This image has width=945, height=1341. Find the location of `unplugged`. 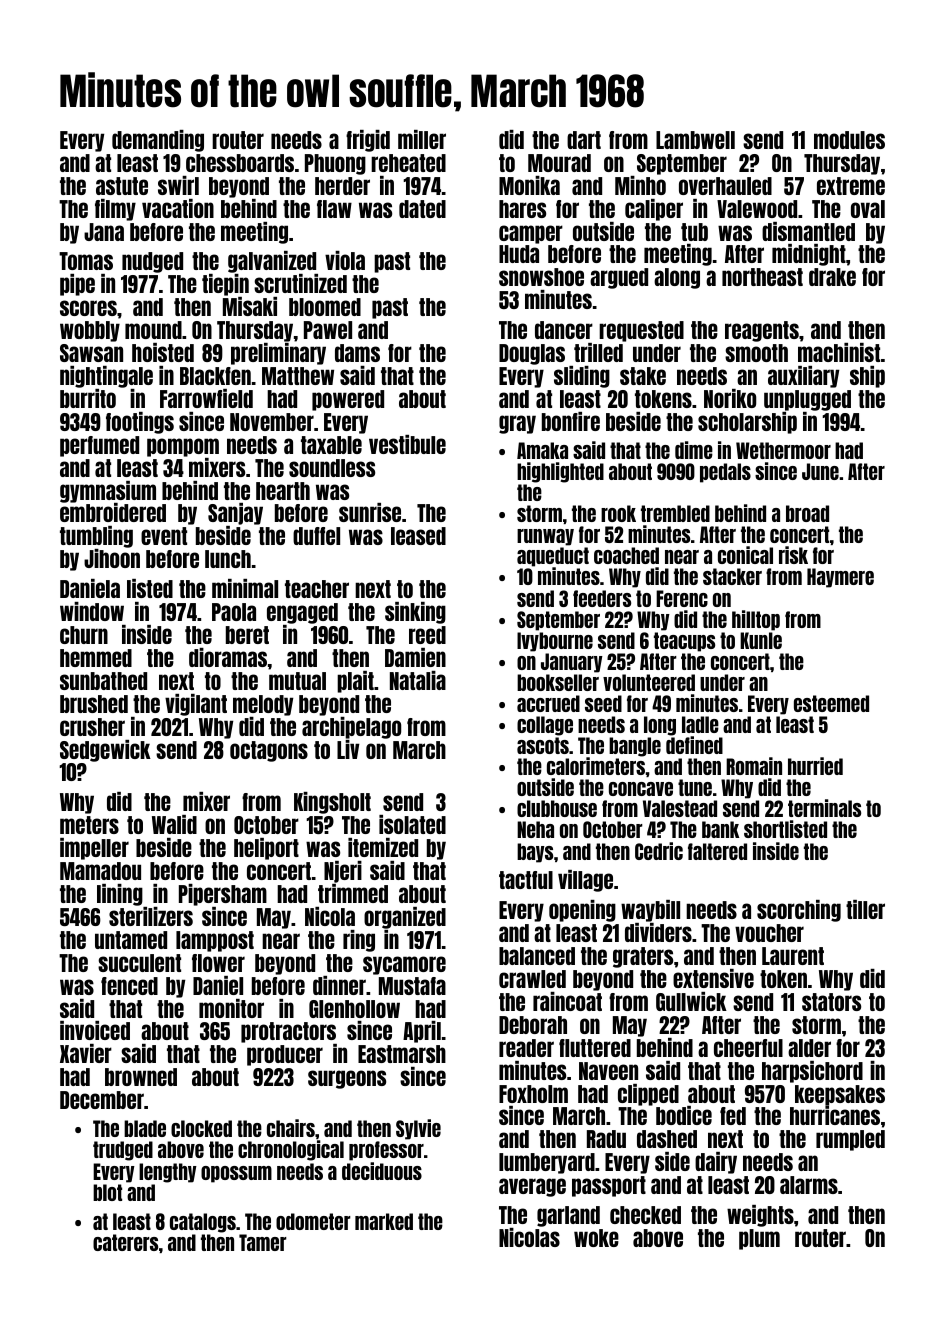

unplugged is located at coordinates (807, 400).
